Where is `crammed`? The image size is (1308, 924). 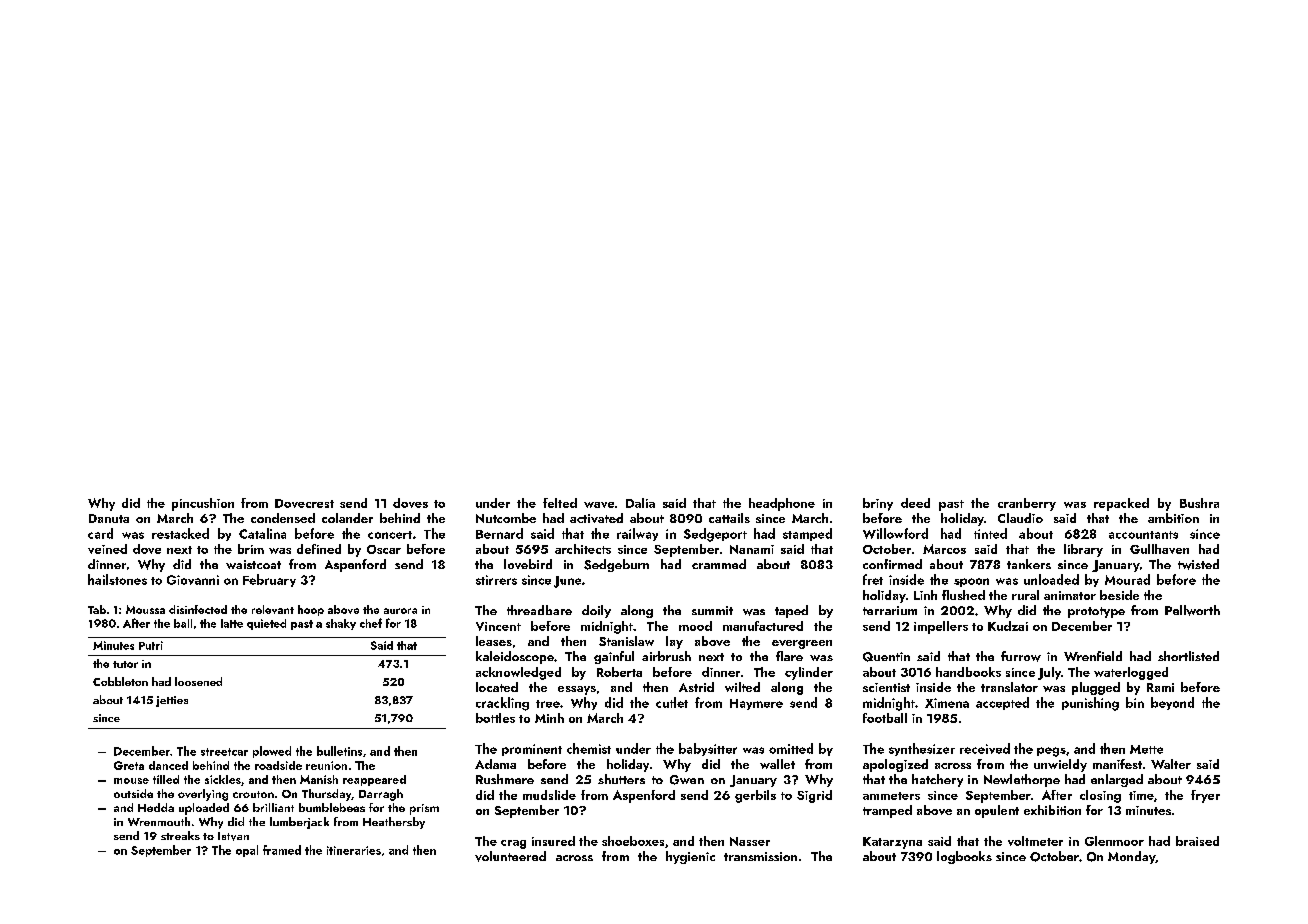 crammed is located at coordinates (719, 564).
